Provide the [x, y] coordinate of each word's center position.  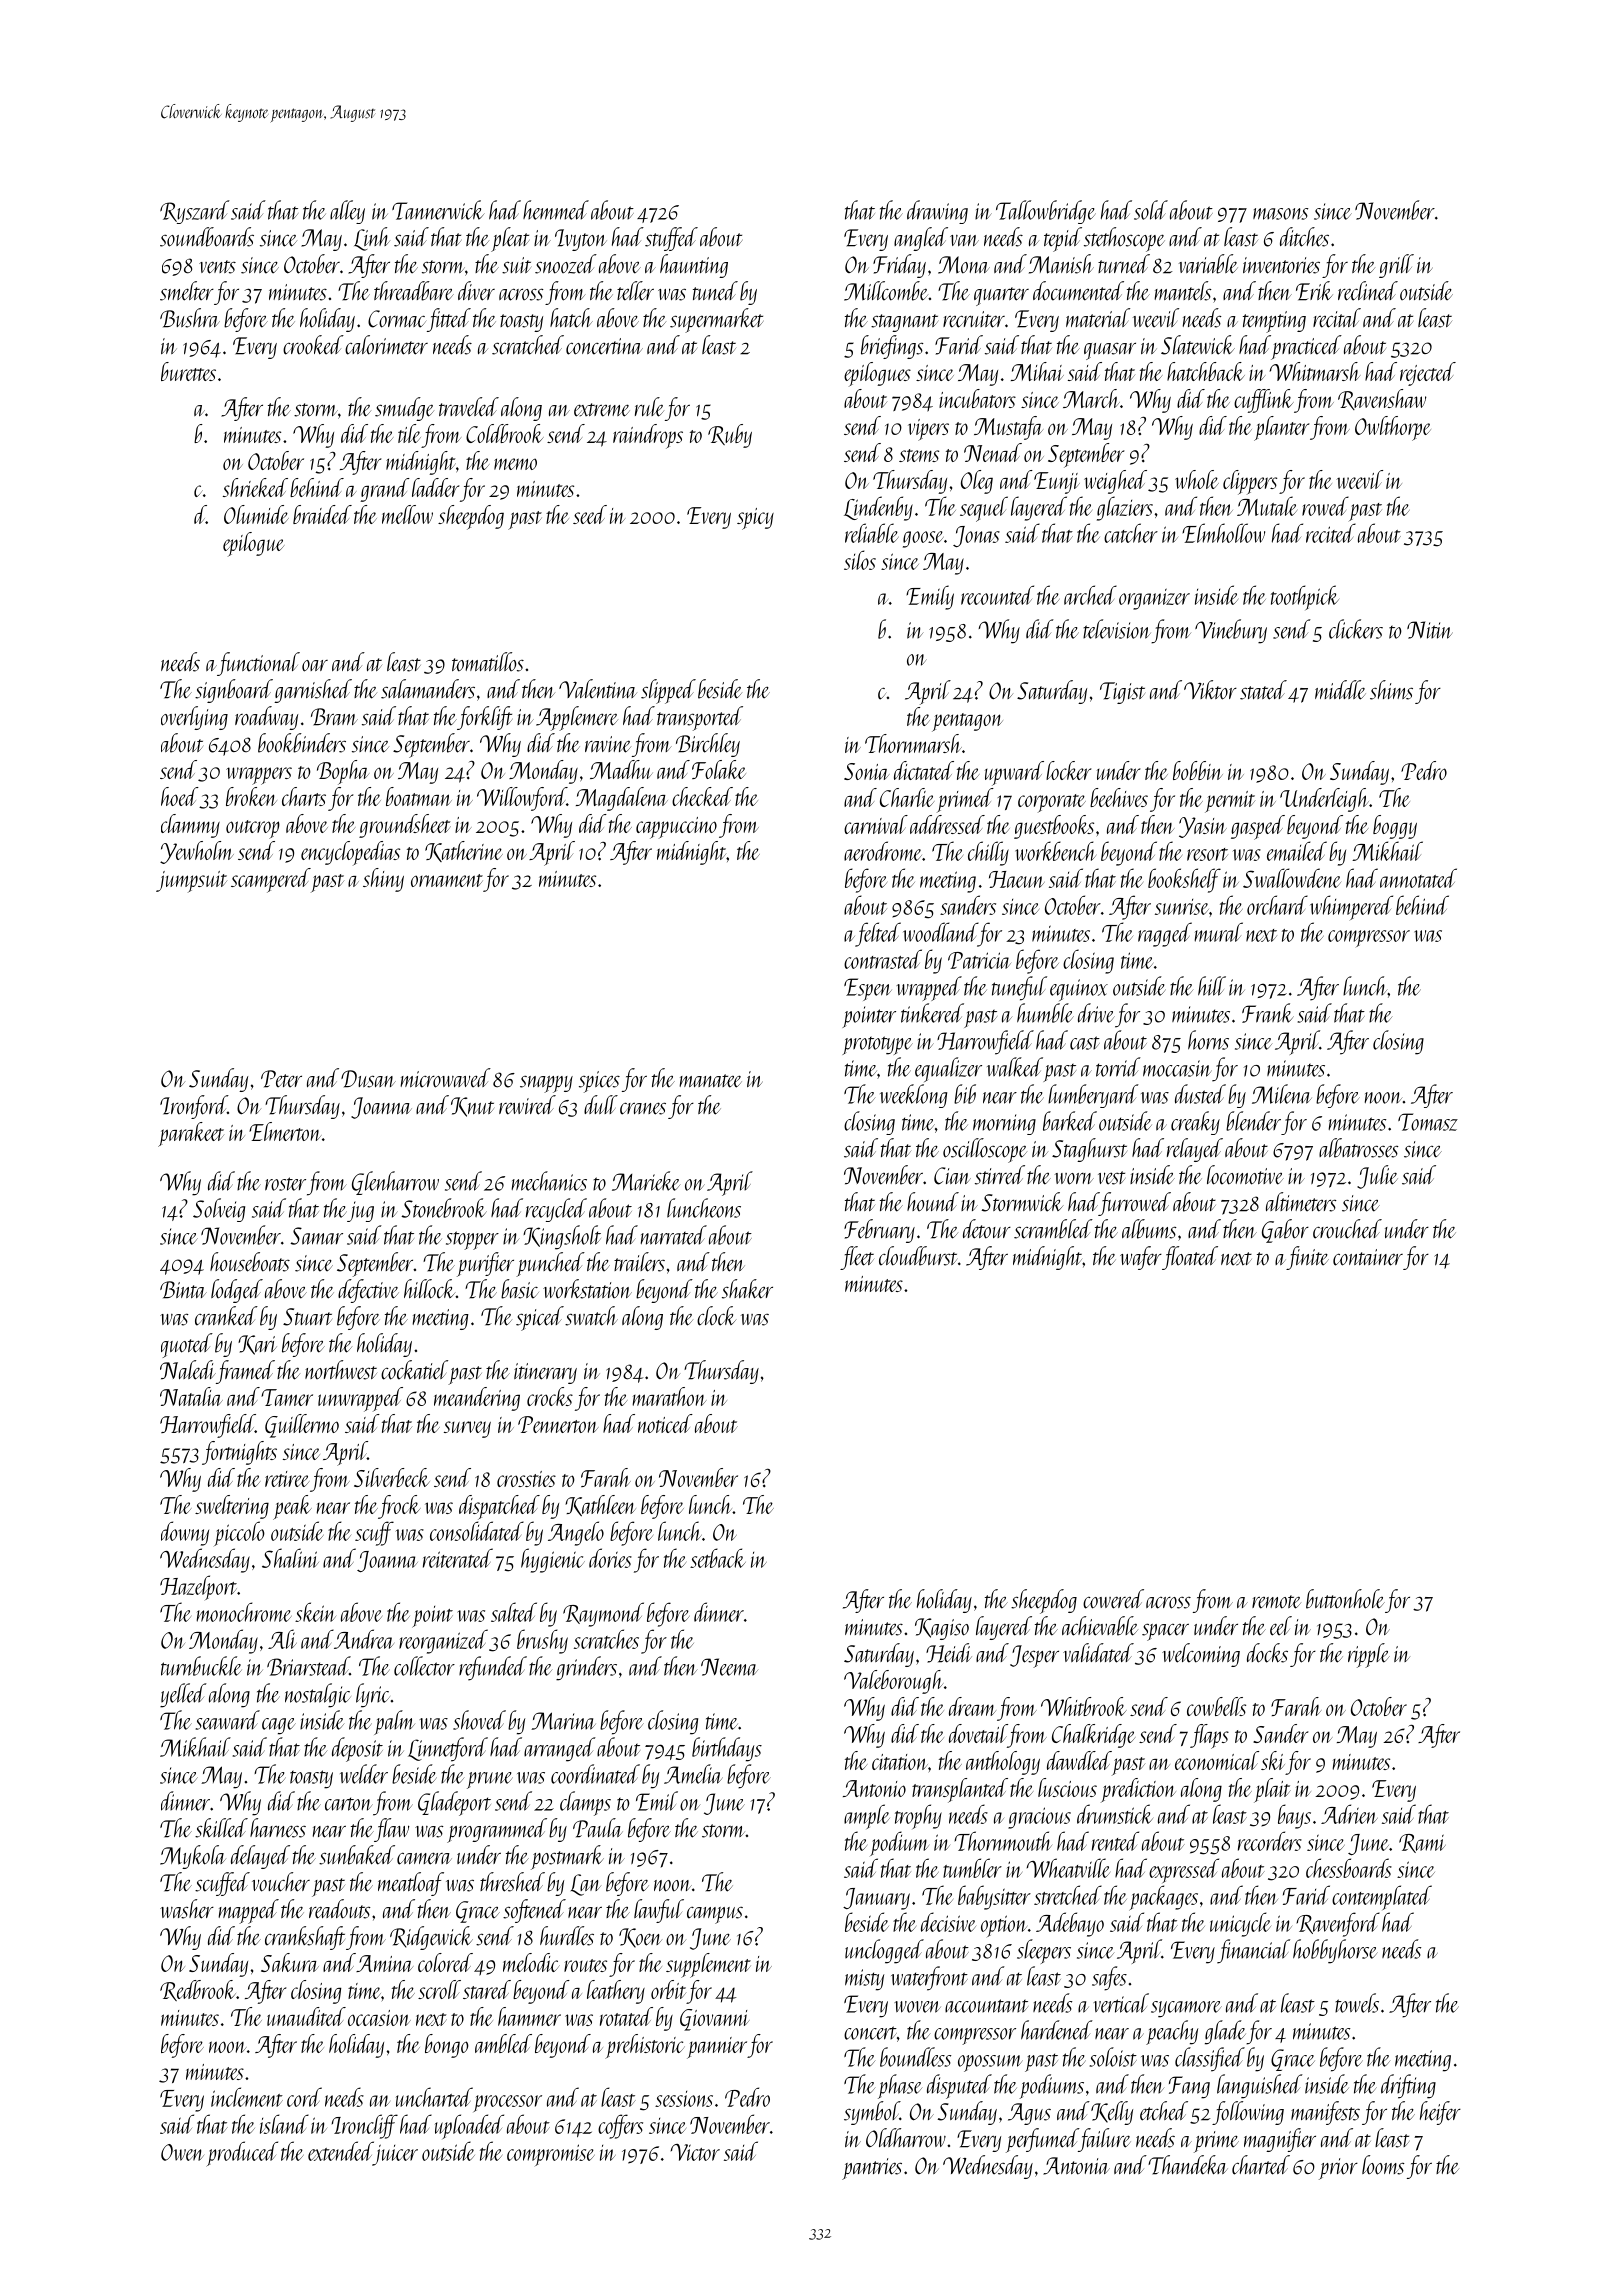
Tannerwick [438, 210]
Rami [1422, 1843]
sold [1151, 210]
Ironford [193, 1107]
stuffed [671, 239]
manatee [710, 1081]
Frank [1268, 1013]
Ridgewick [431, 1938]
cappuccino [676, 828]
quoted [187, 1345]
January [876, 1899]
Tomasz [1428, 1122]
